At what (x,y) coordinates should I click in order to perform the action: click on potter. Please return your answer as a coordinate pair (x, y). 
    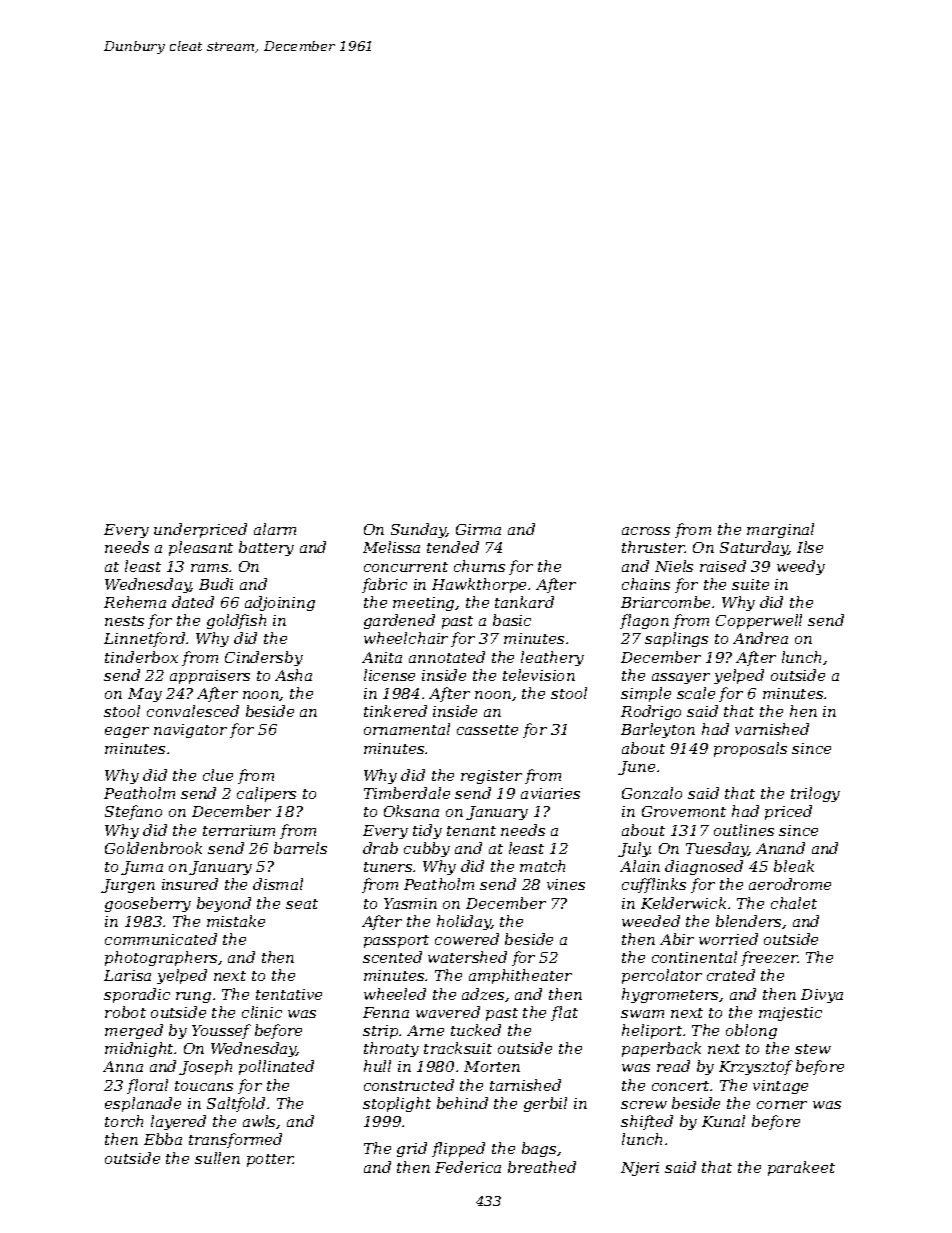
    Looking at the image, I should click on (270, 1160).
